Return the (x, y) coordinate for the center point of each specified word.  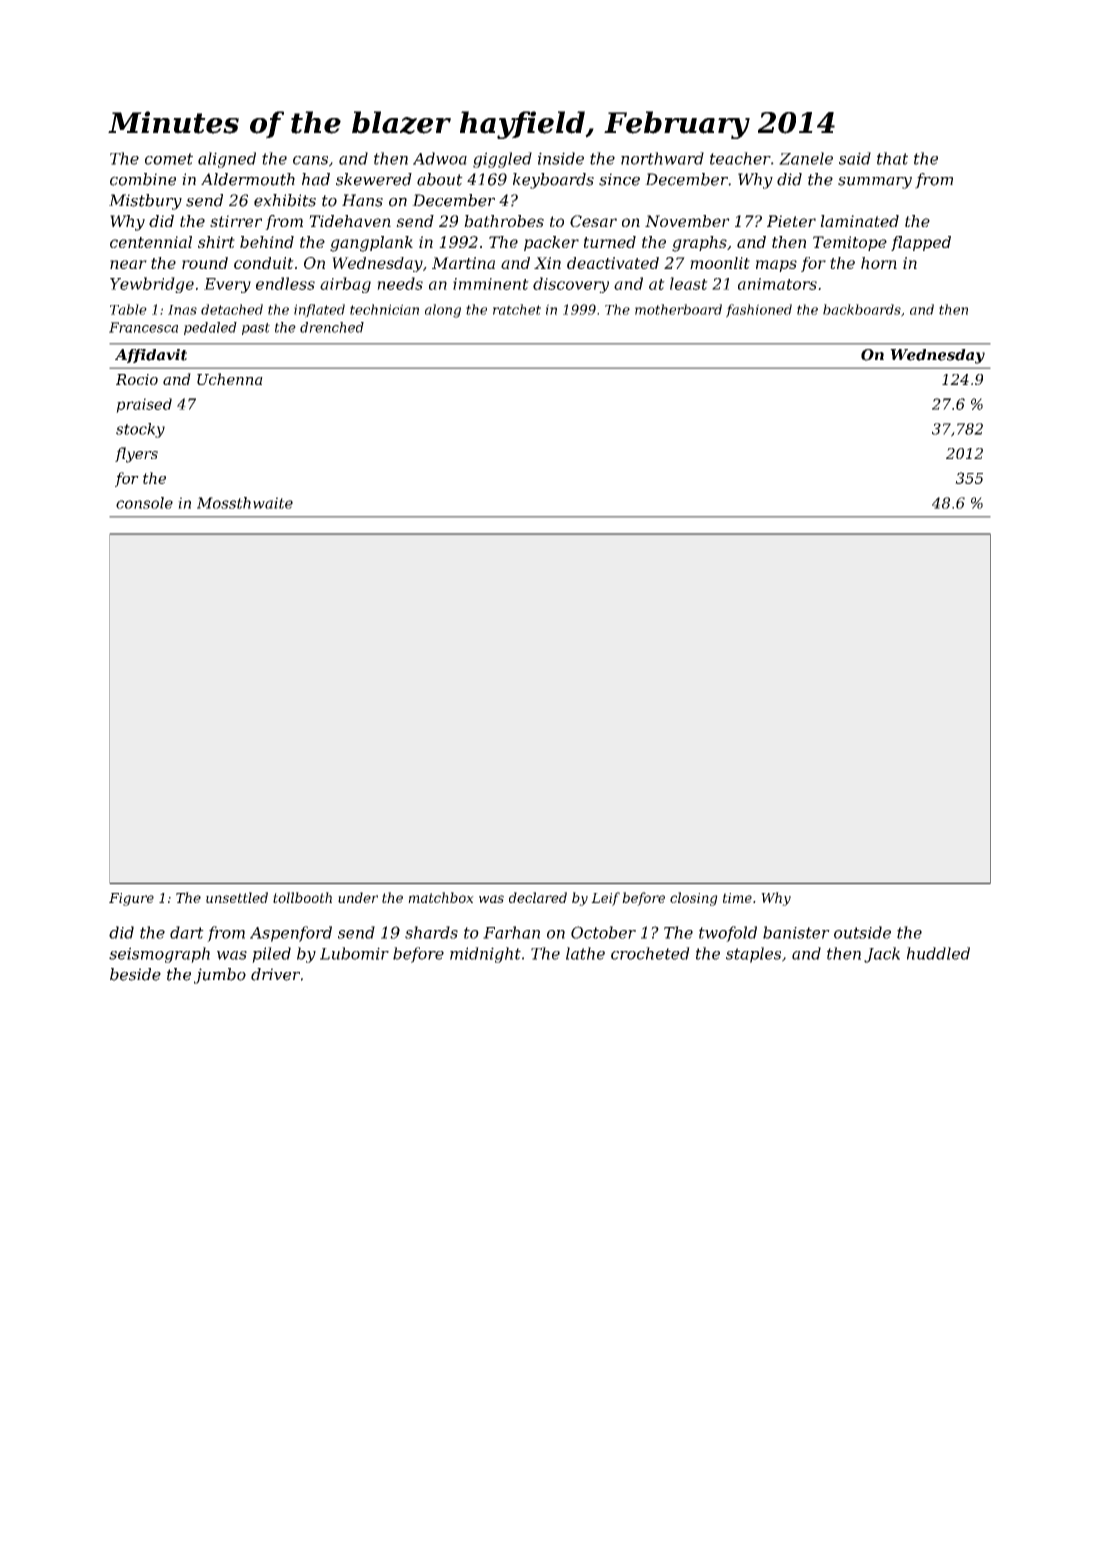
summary (875, 183)
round (205, 263)
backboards (862, 309)
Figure (131, 899)
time (737, 898)
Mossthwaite (245, 503)
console (144, 503)
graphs (699, 244)
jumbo (220, 976)
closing (694, 899)
